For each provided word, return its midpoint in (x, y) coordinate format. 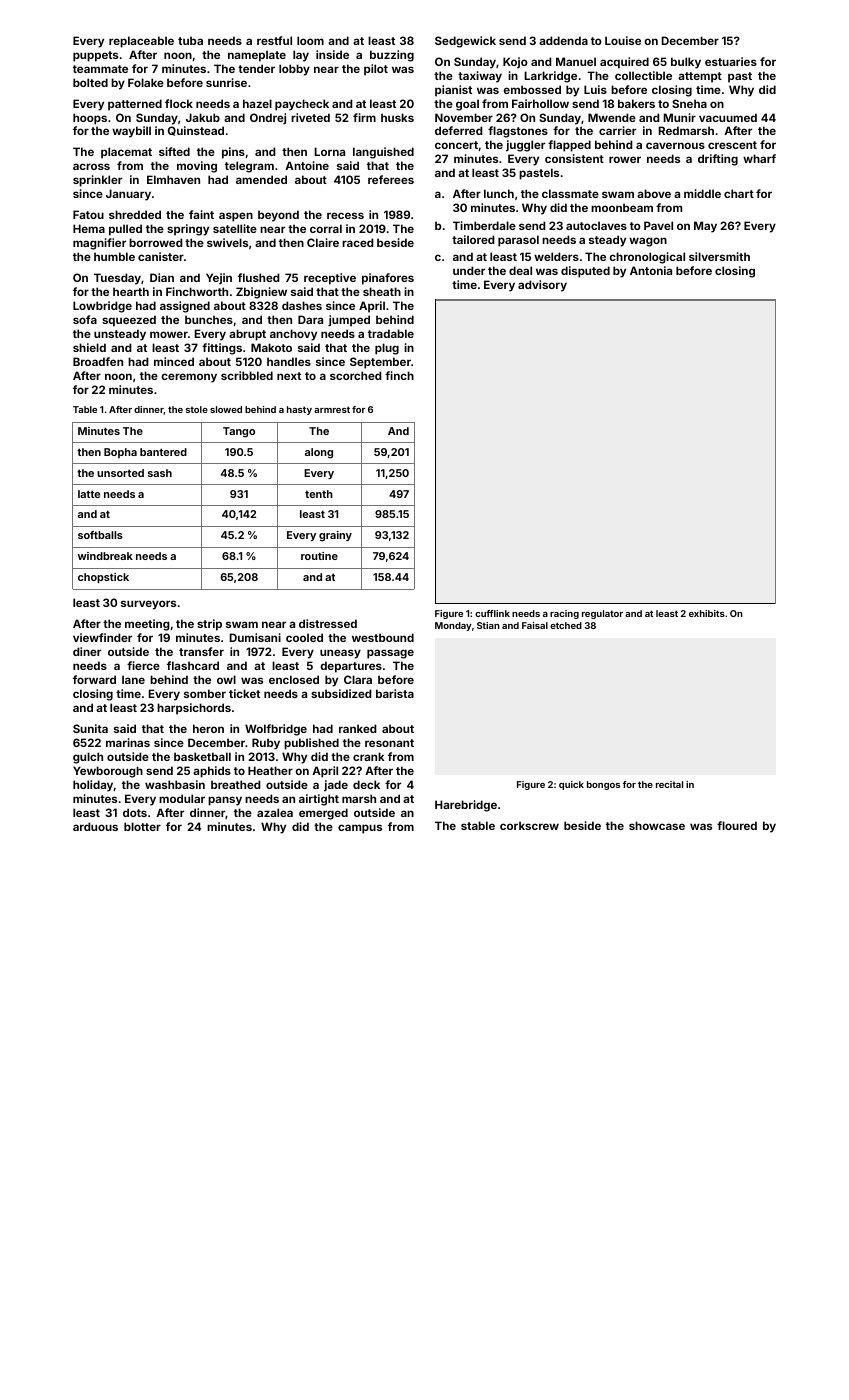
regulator (602, 614)
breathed (236, 784)
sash (160, 473)
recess (345, 215)
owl (226, 679)
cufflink (492, 613)
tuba (190, 40)
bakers (636, 103)
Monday (453, 626)
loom (310, 40)
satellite (235, 228)
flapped (569, 146)
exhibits (707, 613)
